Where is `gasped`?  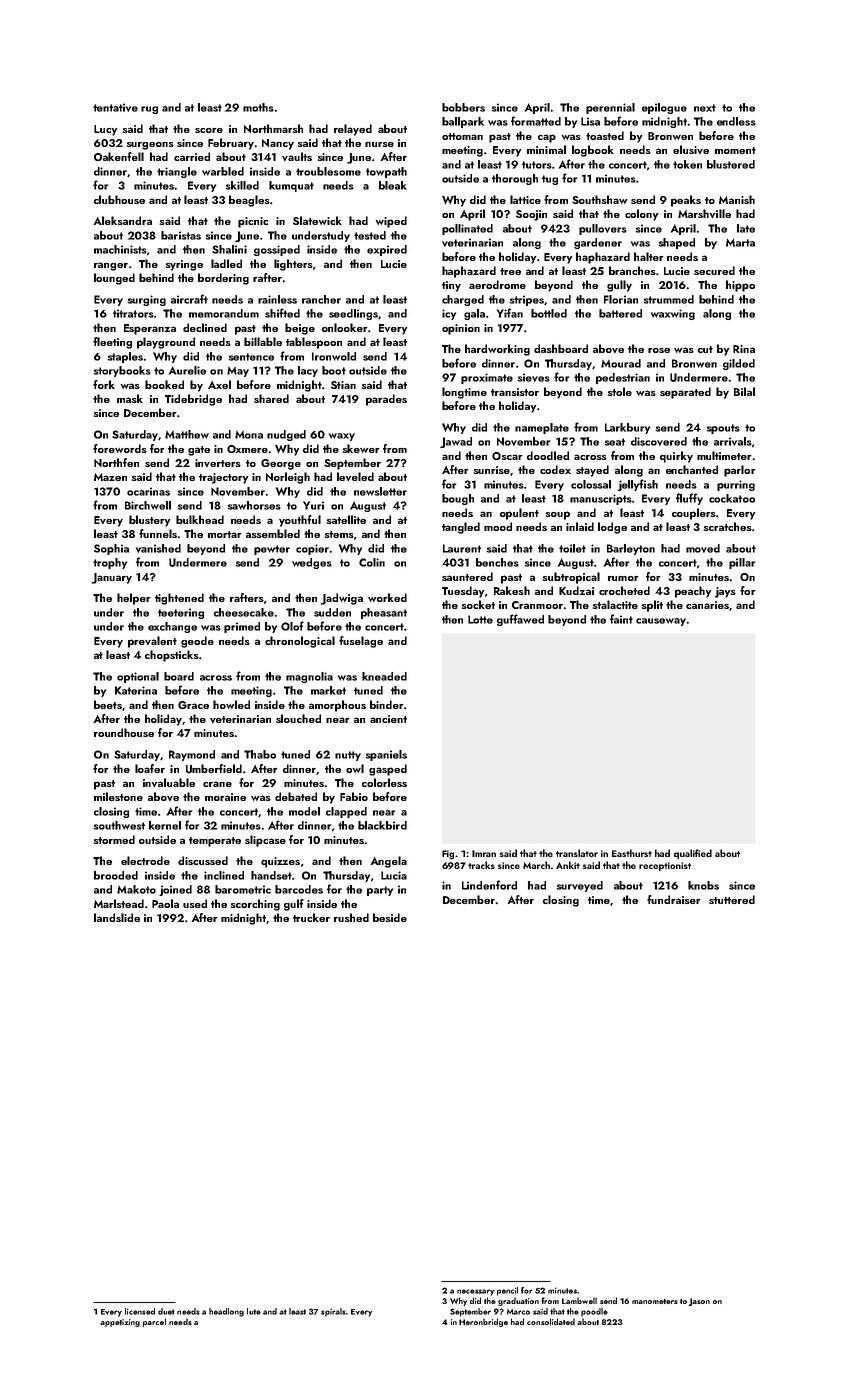
gasped is located at coordinates (388, 770).
